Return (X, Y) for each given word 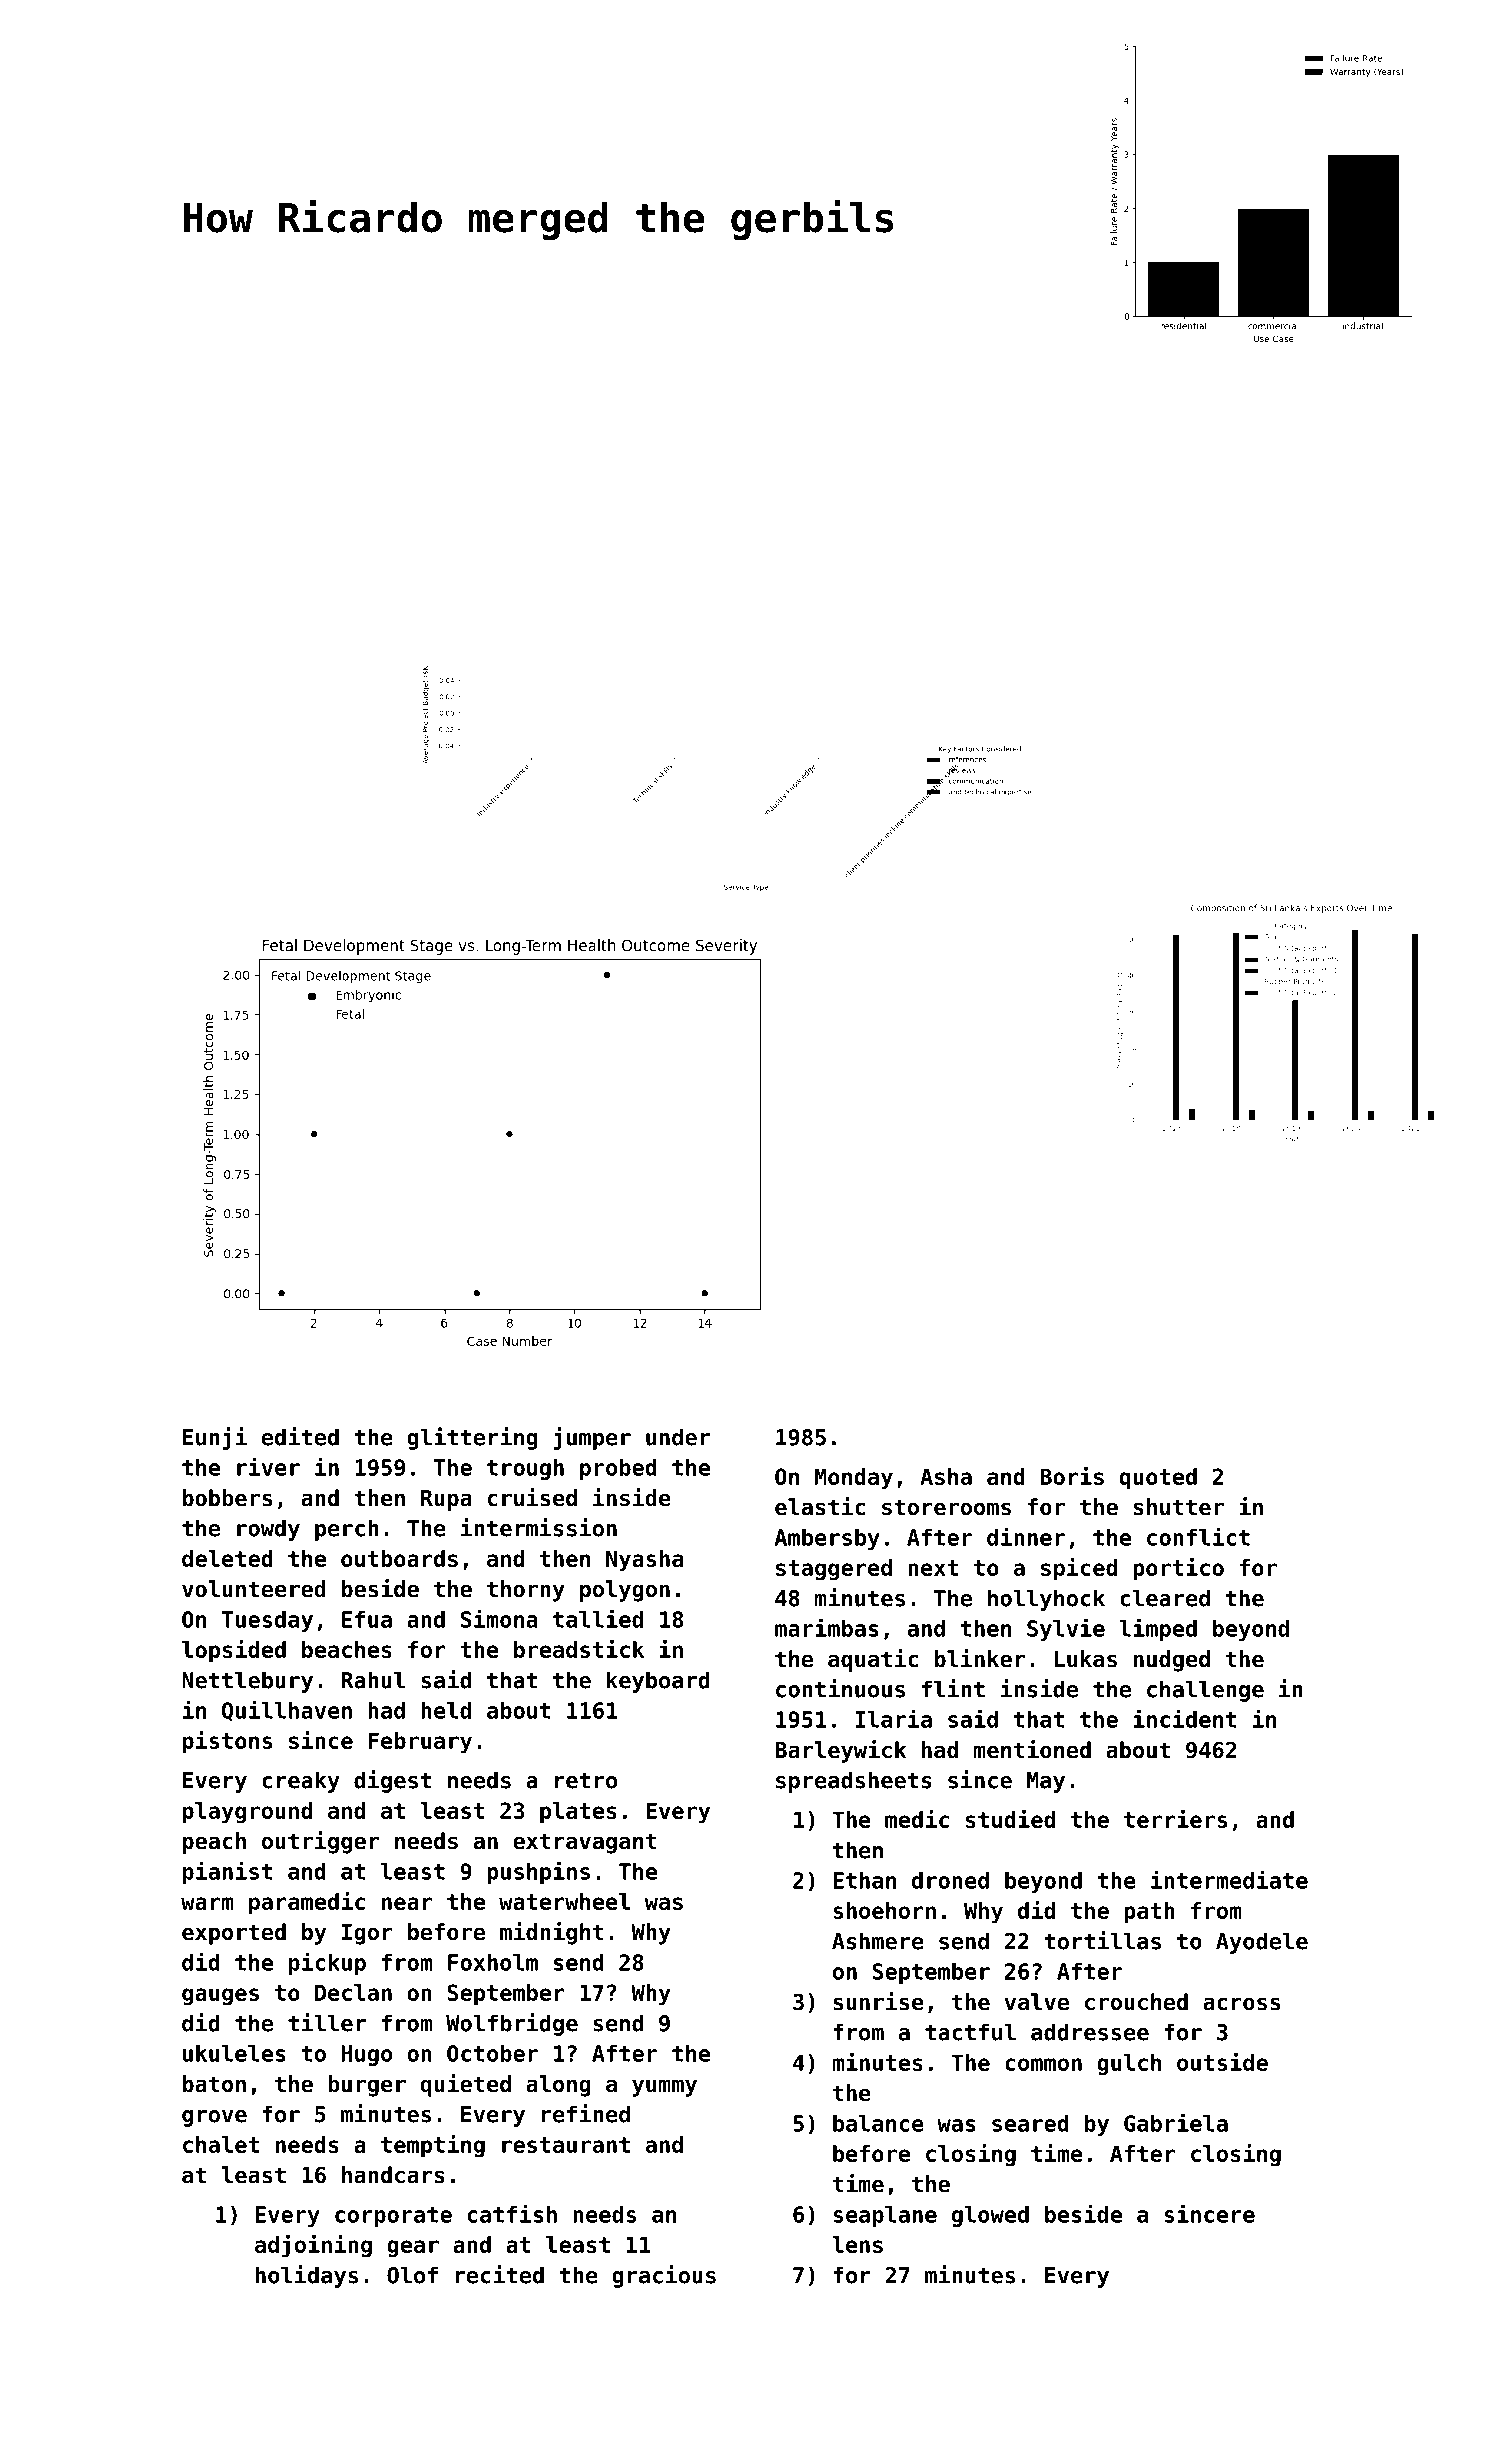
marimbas (827, 1627)
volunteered (254, 1589)
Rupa (446, 1500)
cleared (1165, 1598)
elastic (820, 1506)
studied (1010, 1819)
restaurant (566, 2145)
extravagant (585, 1843)
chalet (221, 2144)
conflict (1198, 1536)
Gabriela (1176, 2122)
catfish (512, 2213)
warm (207, 1903)
